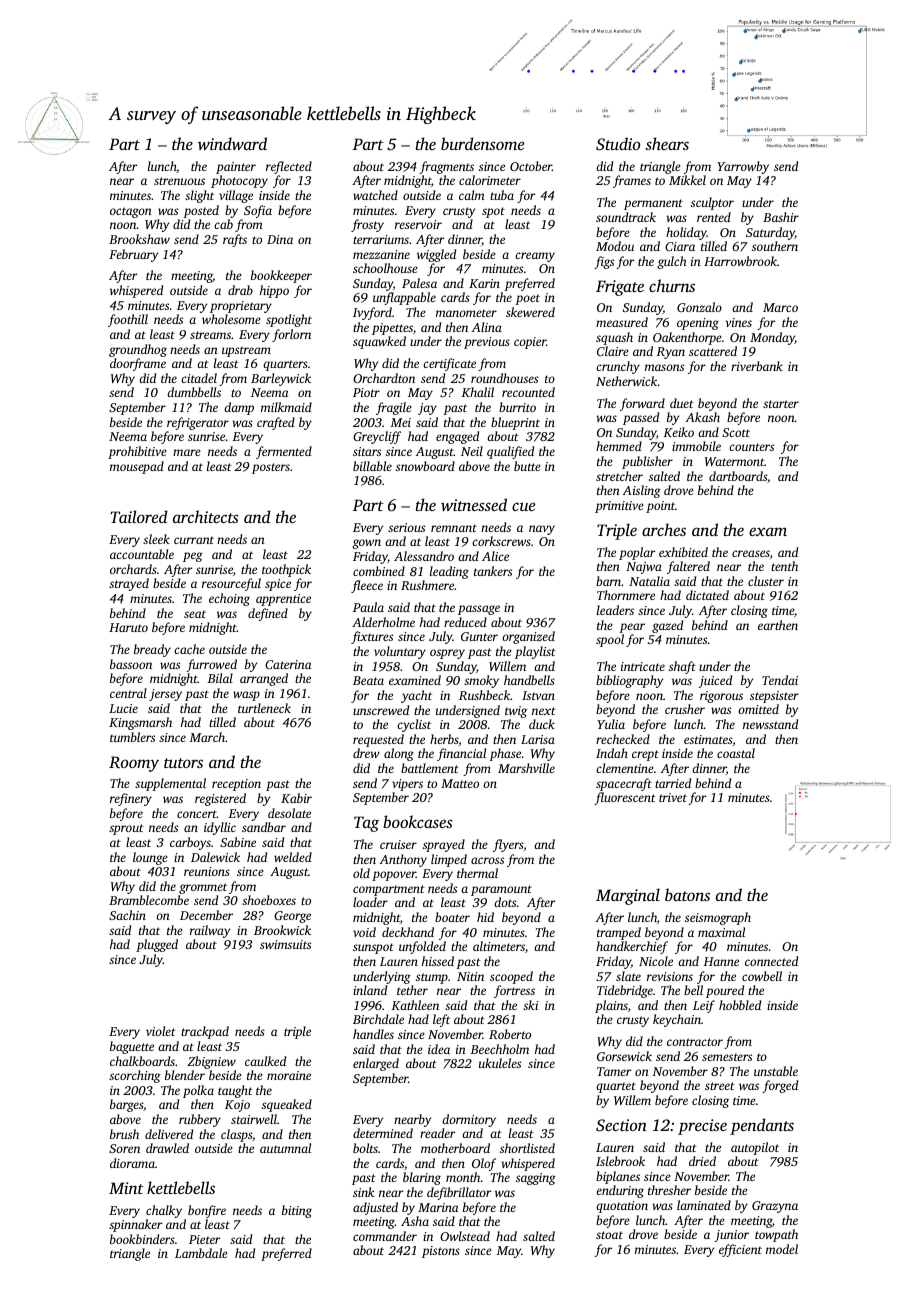  Describe the element at coordinates (703, 417) in the screenshot. I see `Akash` at that location.
